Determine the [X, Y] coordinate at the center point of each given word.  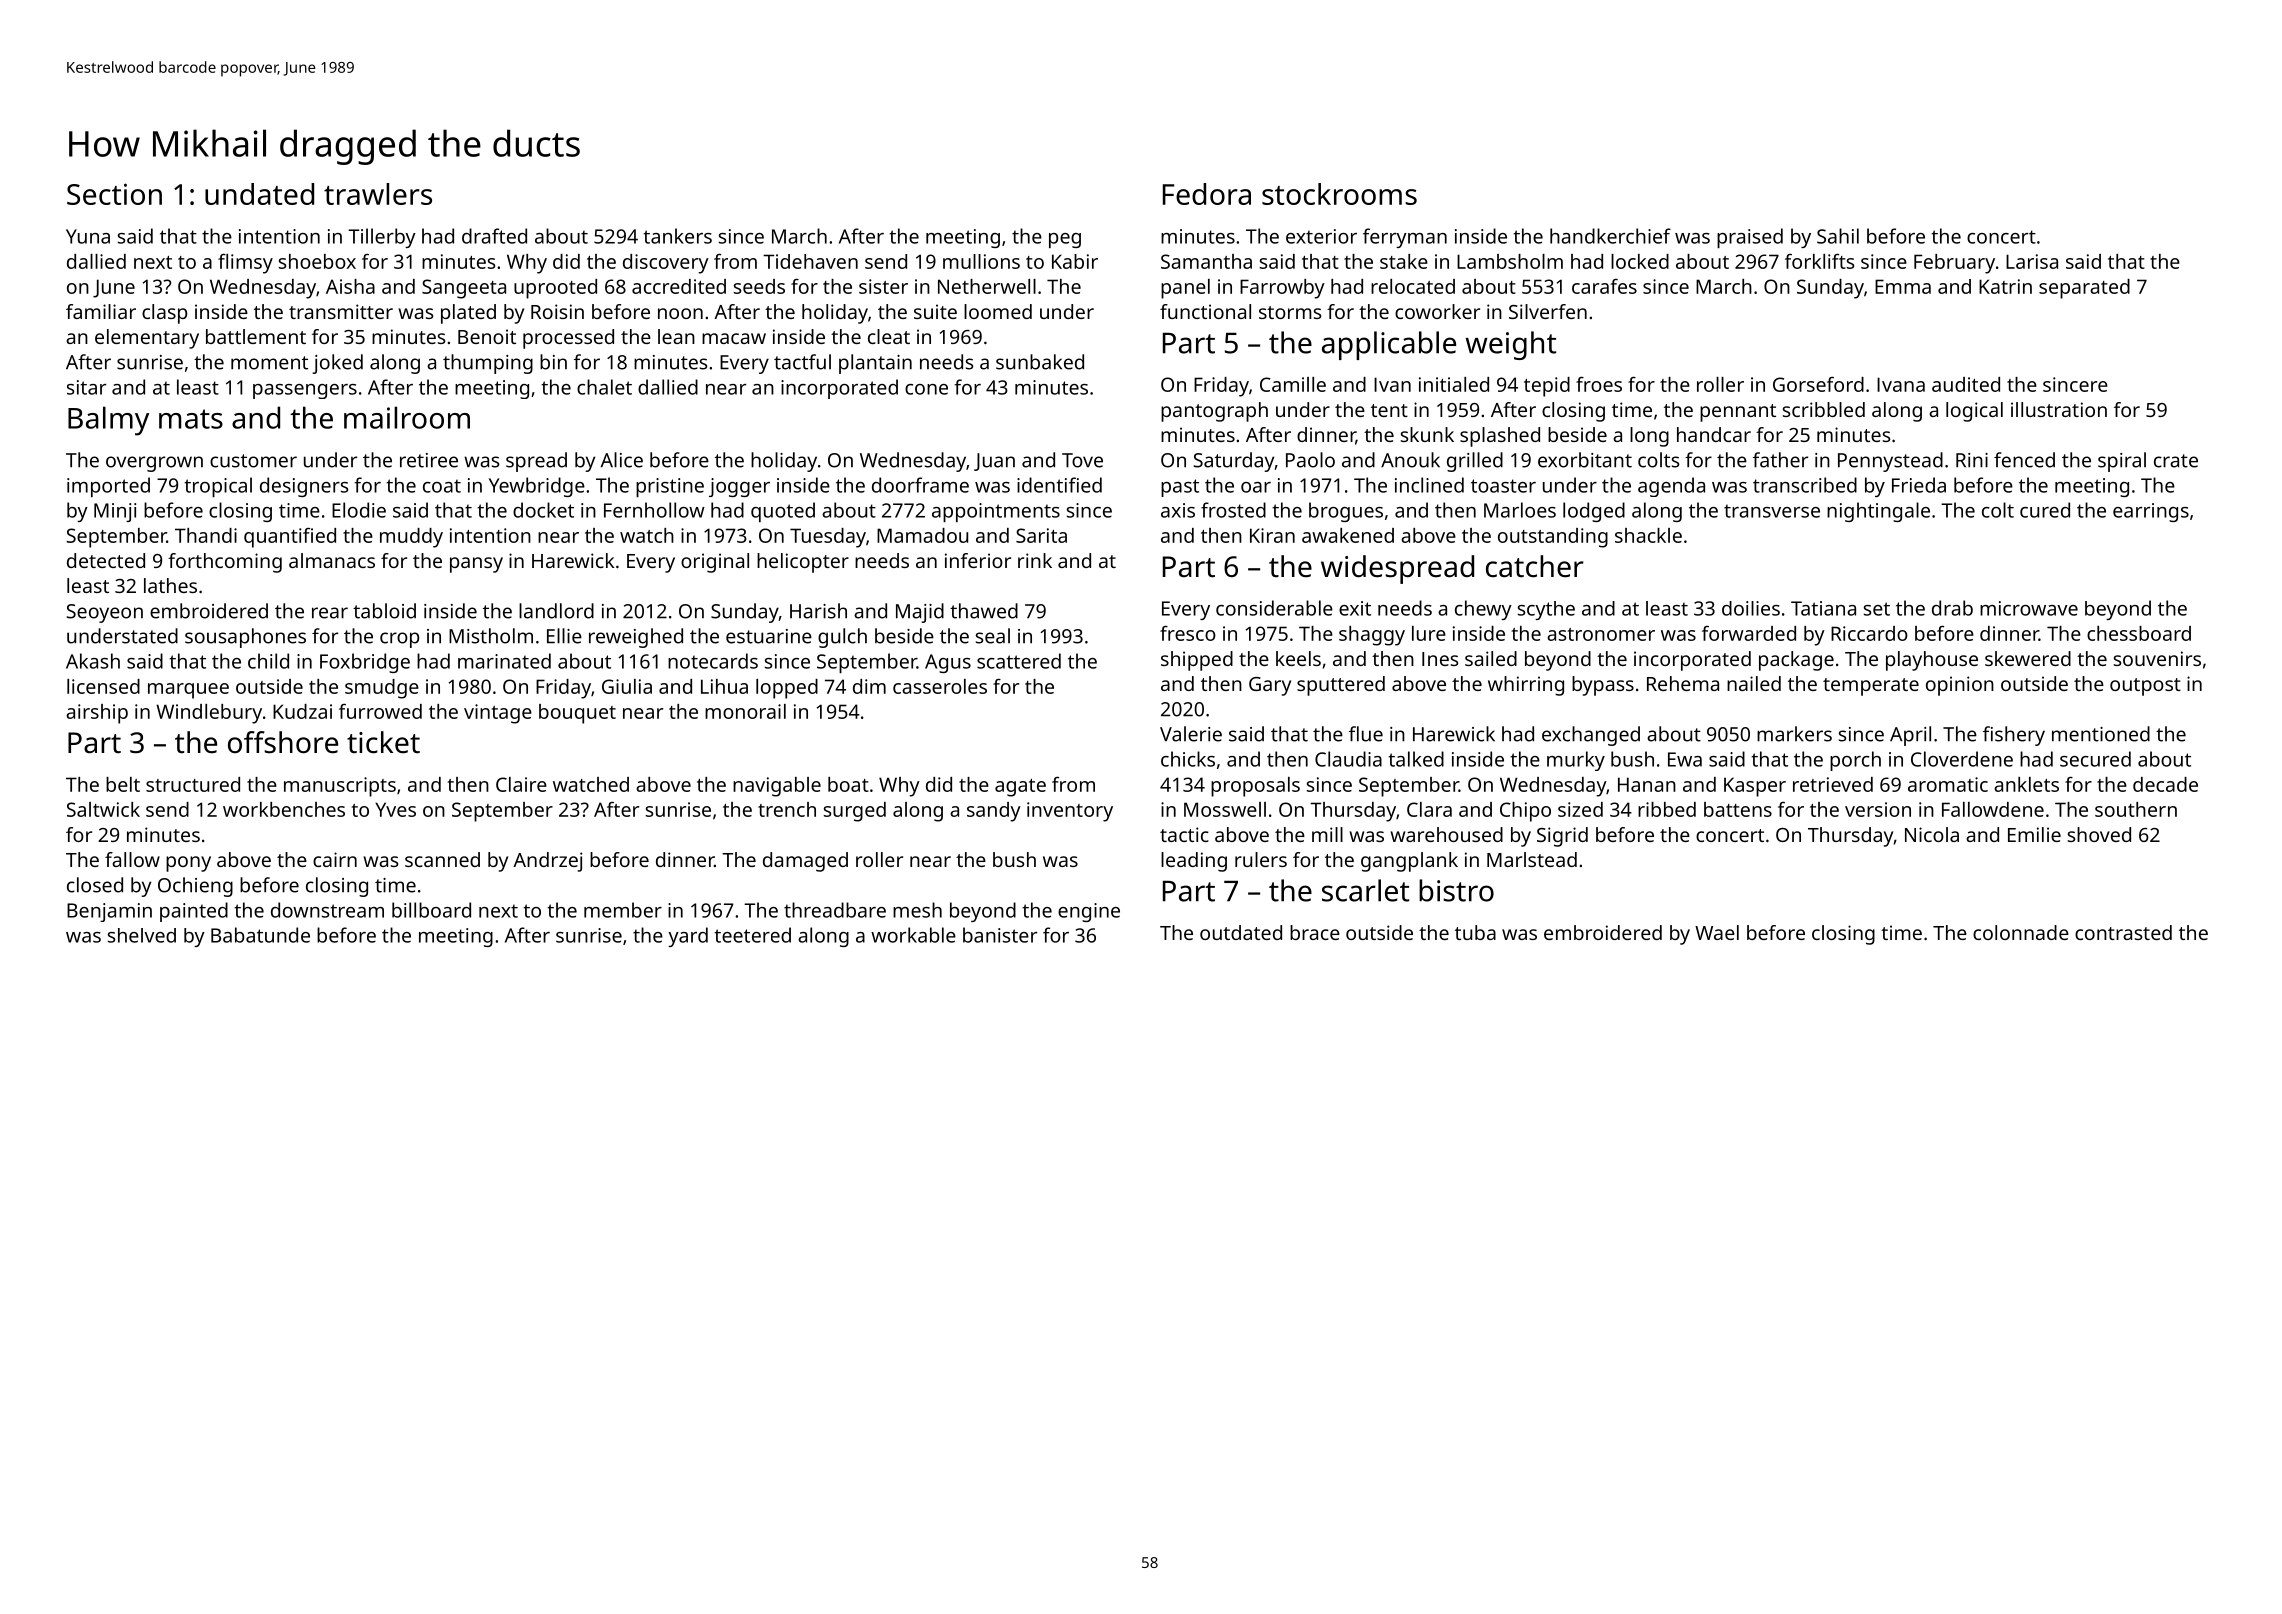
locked [1640, 261]
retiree [429, 460]
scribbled [1824, 409]
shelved [142, 935]
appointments [996, 512]
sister [883, 286]
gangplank [1409, 862]
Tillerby [382, 238]
